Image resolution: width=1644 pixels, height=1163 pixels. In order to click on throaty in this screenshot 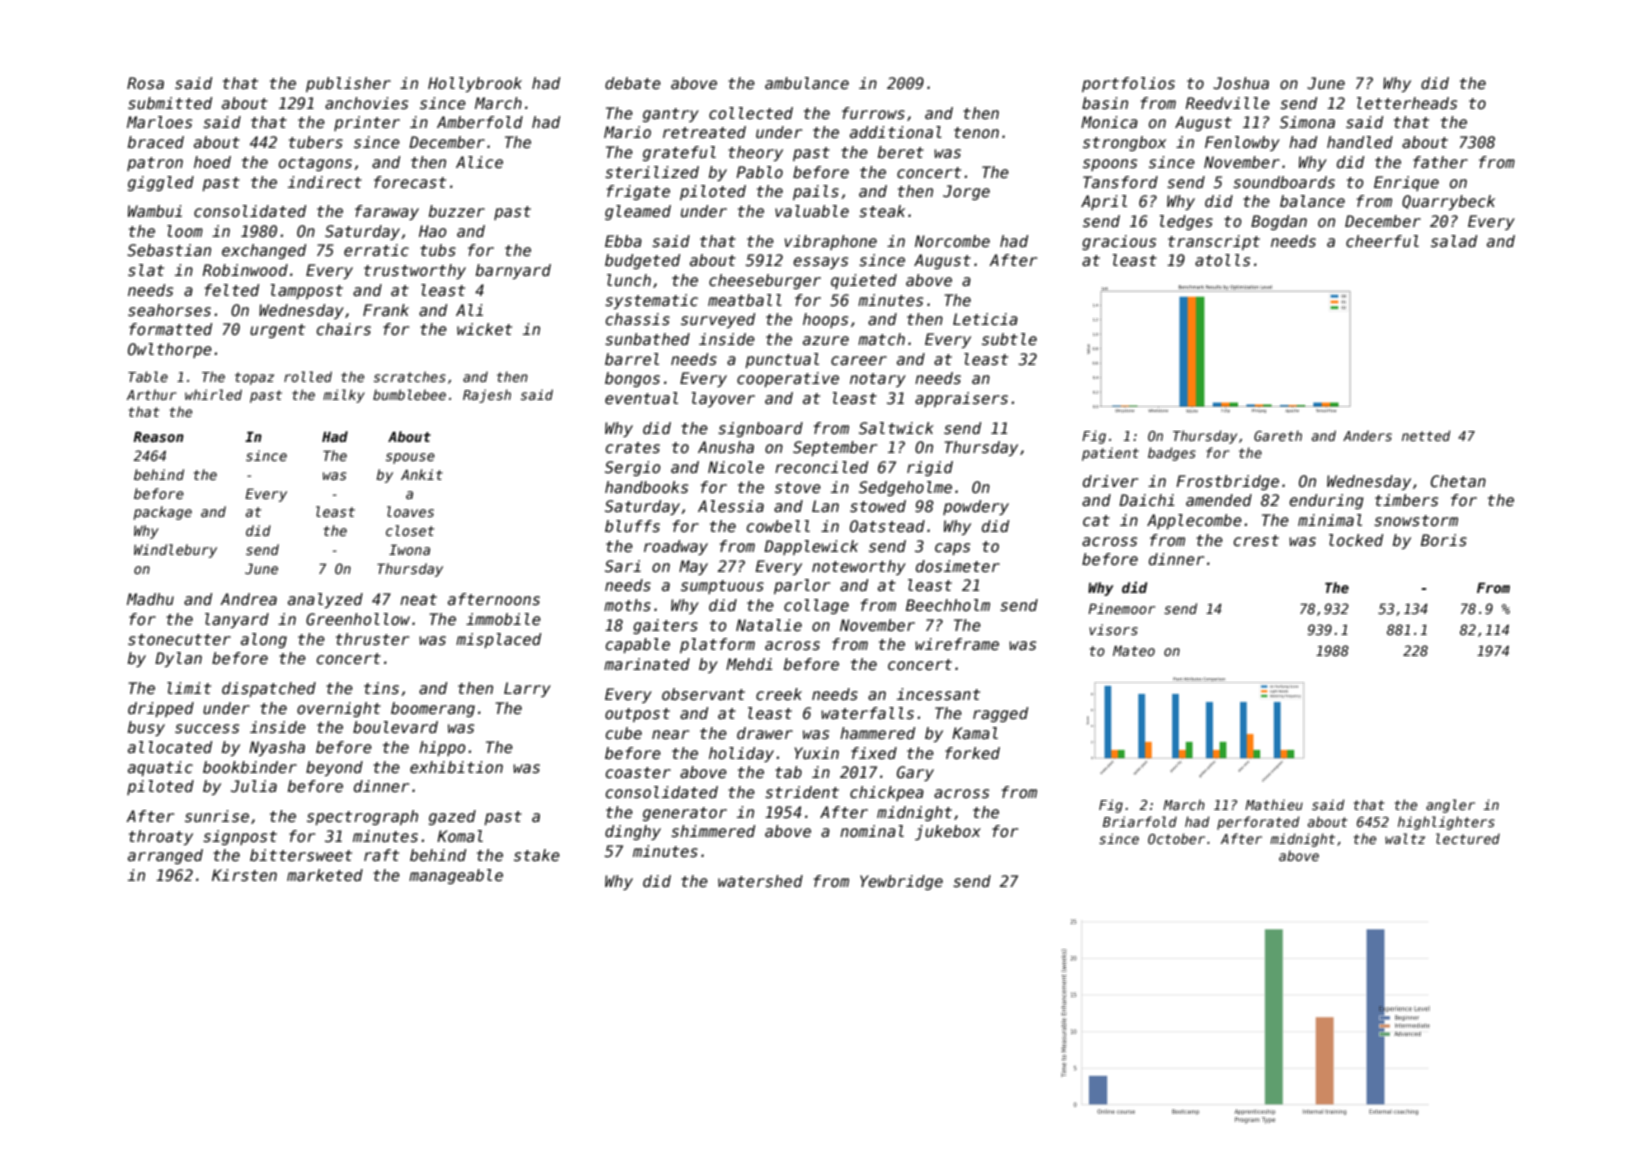, I will do `click(161, 837)`.
